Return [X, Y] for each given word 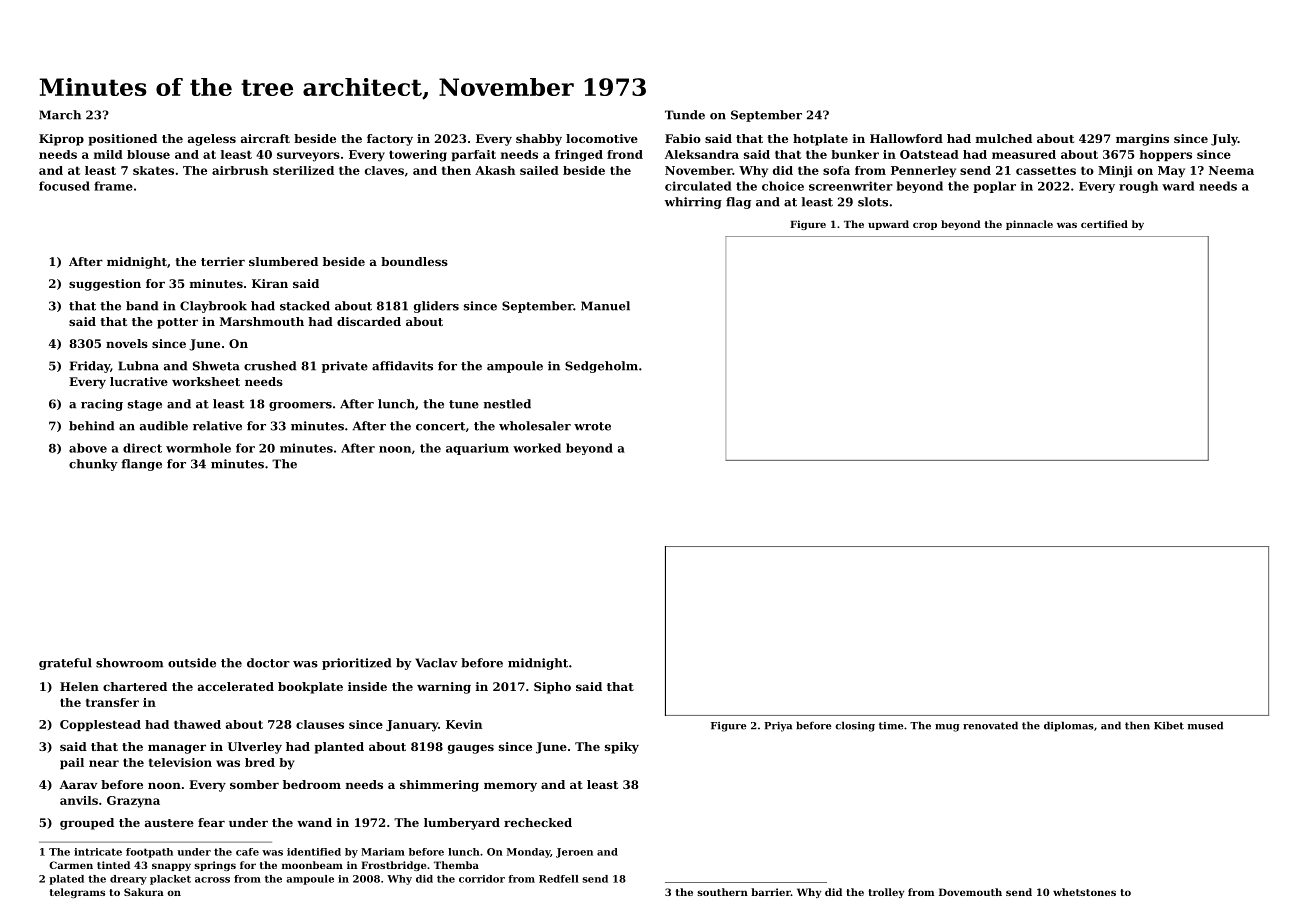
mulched [1004, 138]
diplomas [1069, 726]
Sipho [552, 688]
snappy [171, 867]
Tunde [685, 115]
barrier [771, 892]
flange [141, 465]
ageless [212, 140]
